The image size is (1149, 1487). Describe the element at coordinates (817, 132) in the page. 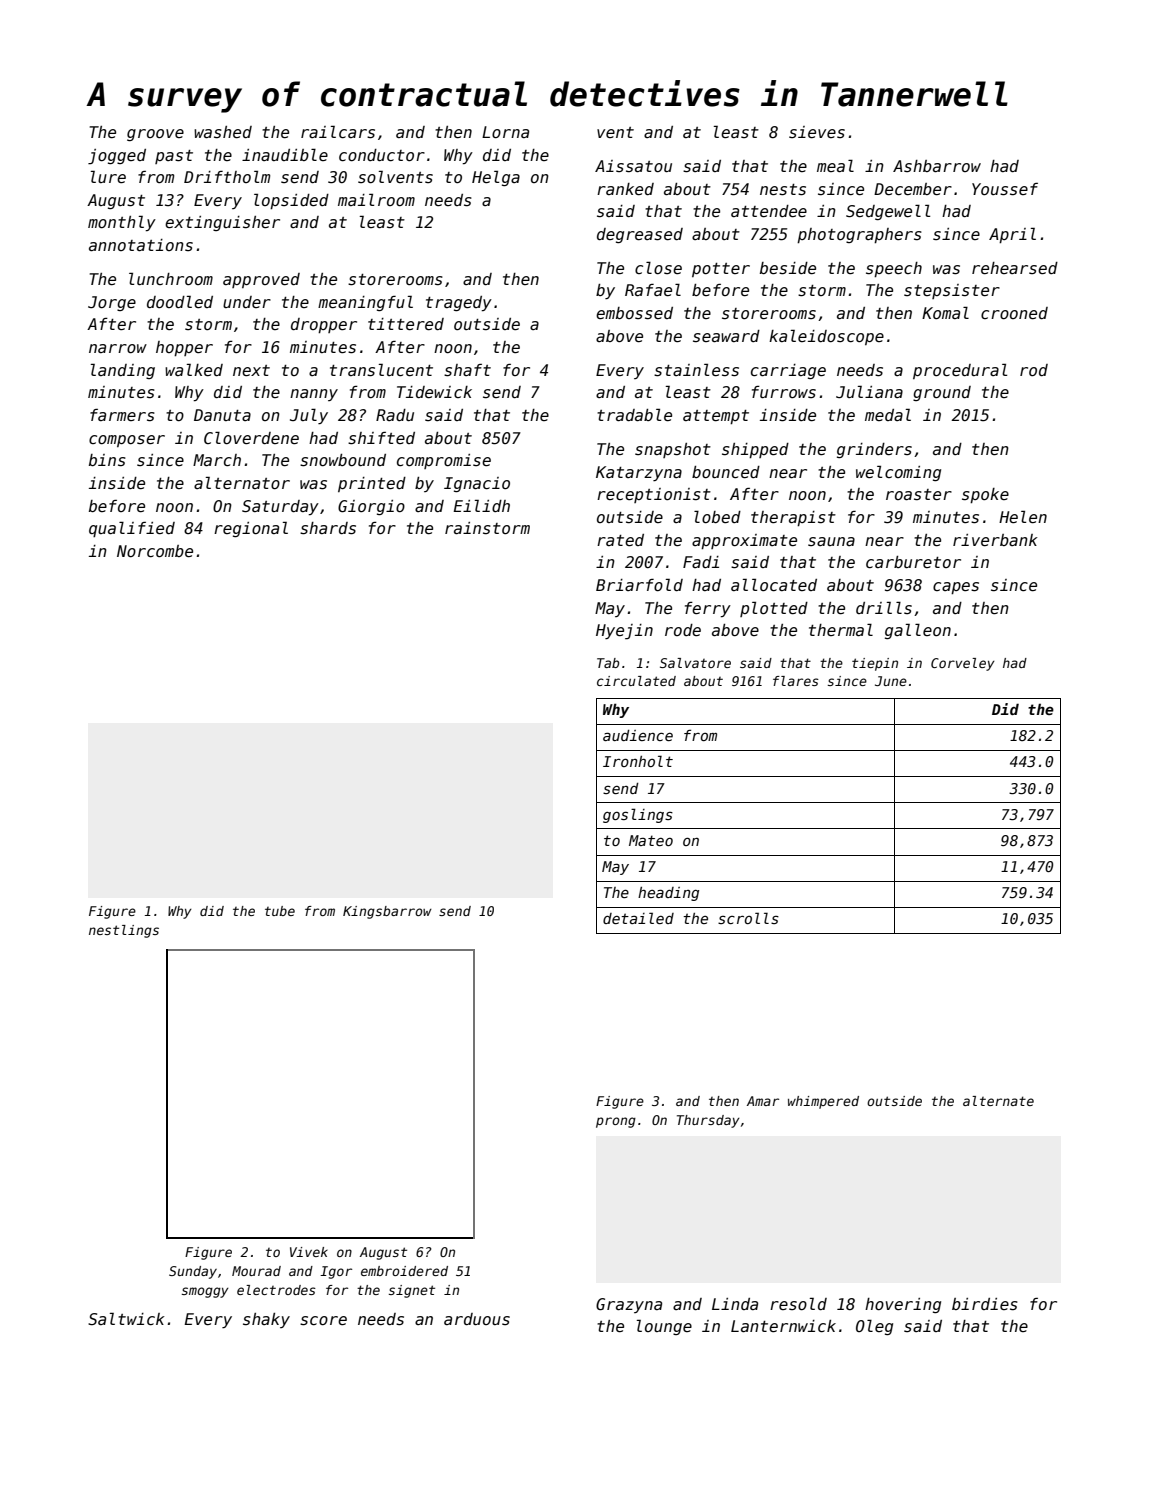

I see `sieves` at that location.
